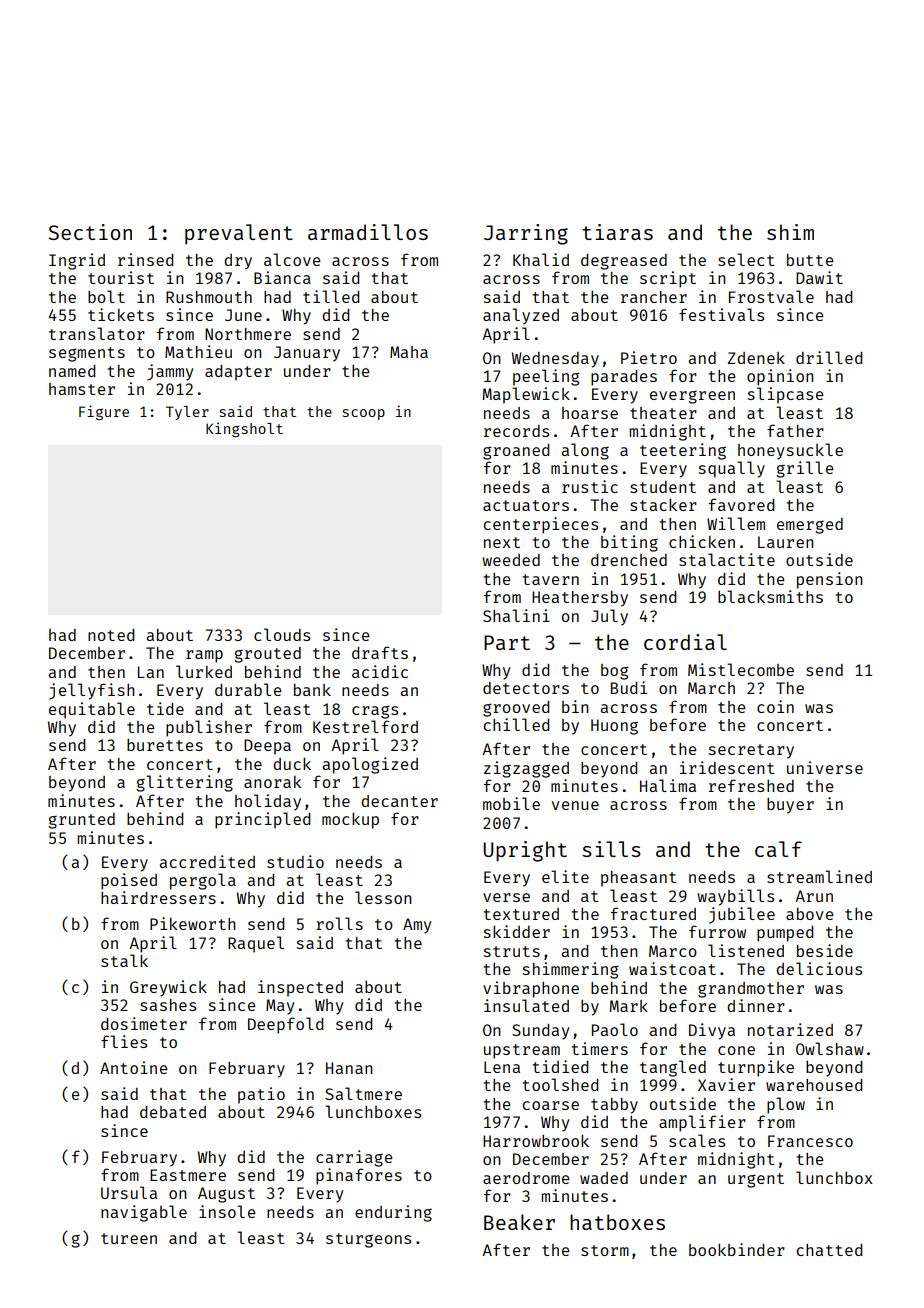 Image resolution: width=924 pixels, height=1308 pixels. What do you see at coordinates (227, 1211) in the screenshot?
I see `insole` at bounding box center [227, 1211].
